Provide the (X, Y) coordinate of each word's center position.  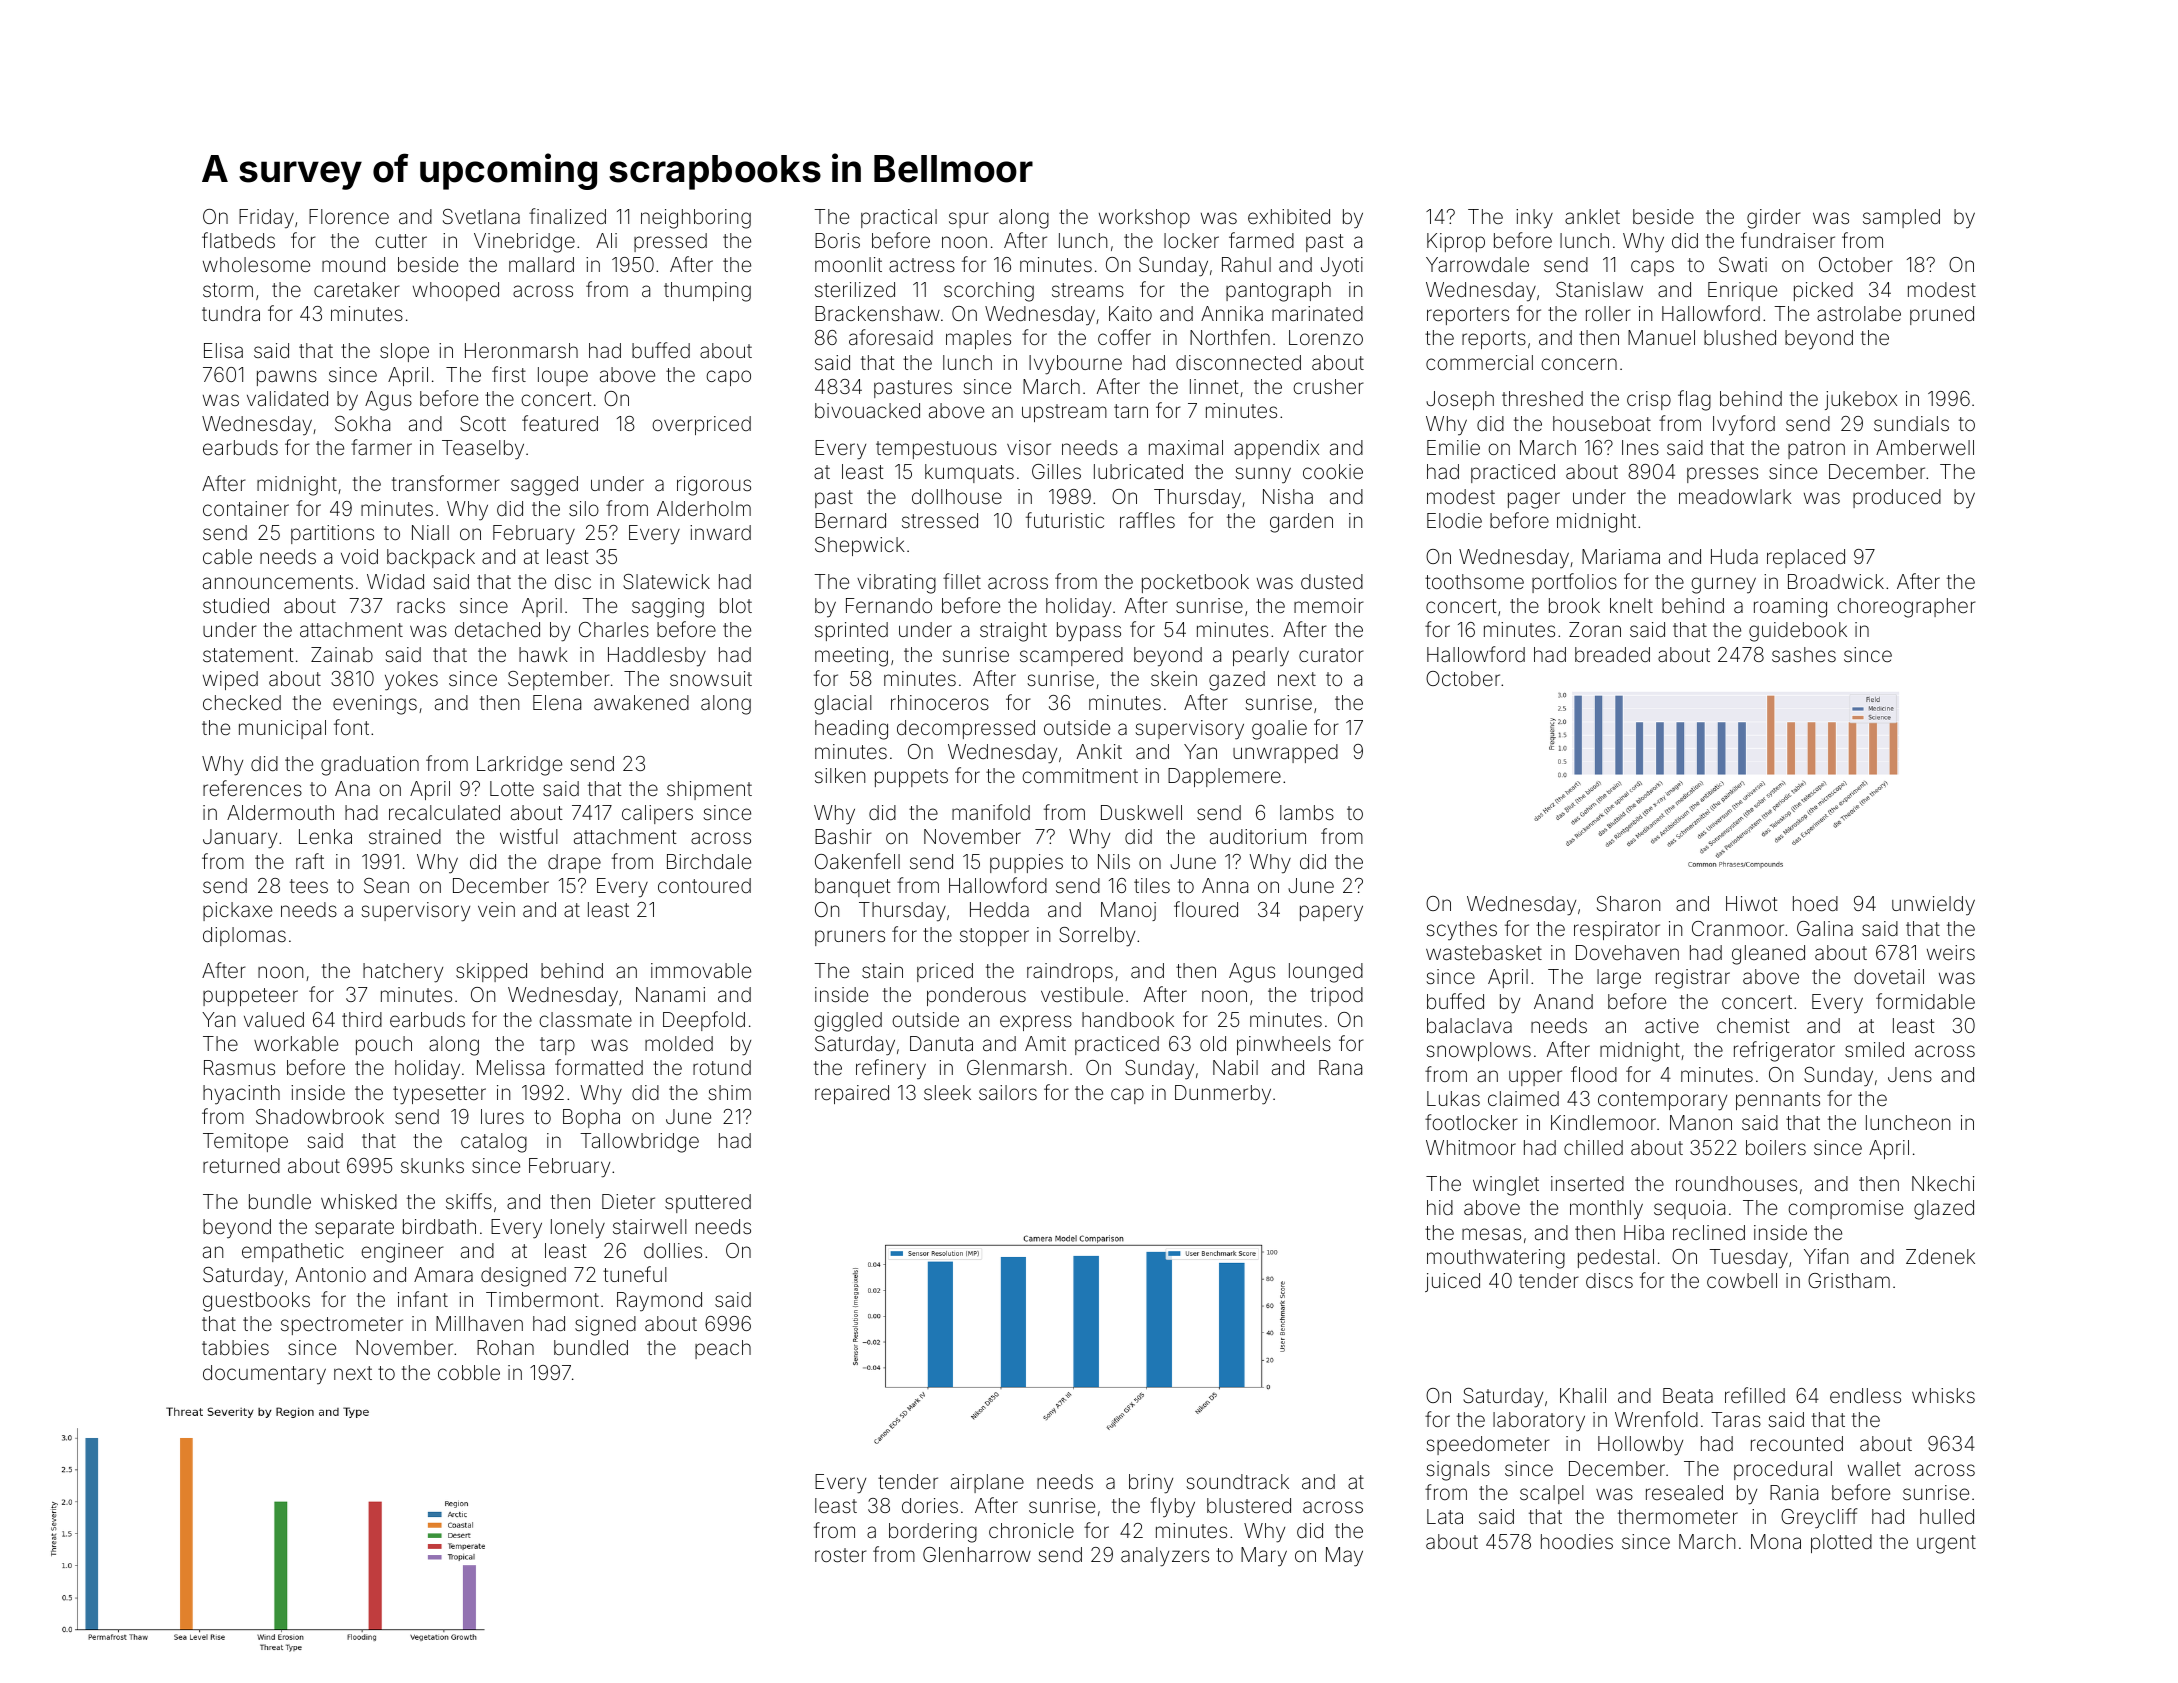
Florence (349, 216)
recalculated (444, 812)
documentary (264, 1375)
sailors (1008, 1092)
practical (899, 218)
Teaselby (483, 450)
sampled (1901, 218)
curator (1331, 655)
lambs (1307, 812)
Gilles (1056, 471)
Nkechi (1943, 1183)
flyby (1173, 1507)
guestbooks (256, 1302)
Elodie (1454, 520)
